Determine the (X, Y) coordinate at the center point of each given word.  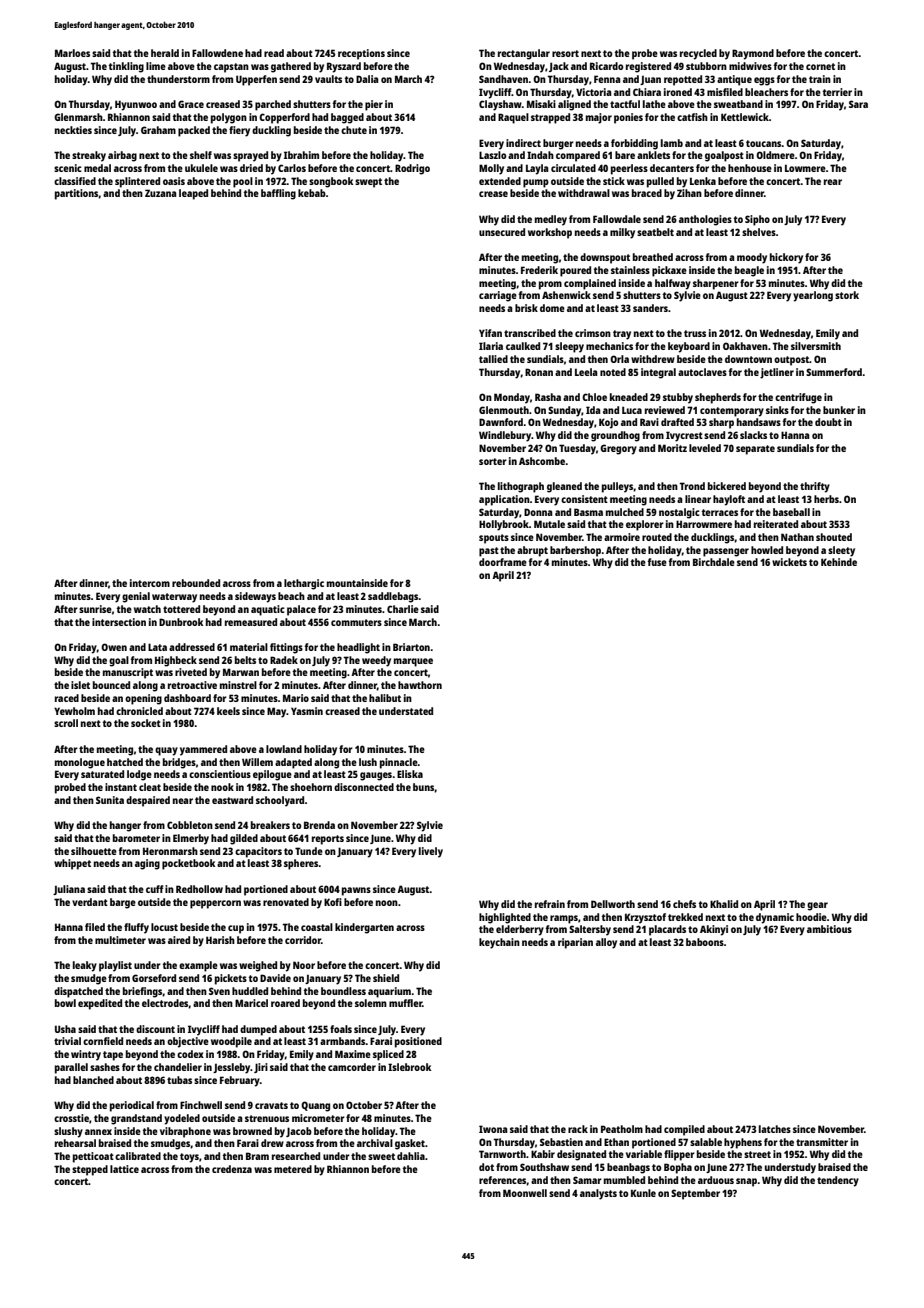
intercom (150, 583)
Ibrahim (301, 155)
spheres (301, 864)
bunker (839, 410)
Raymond (753, 54)
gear (817, 906)
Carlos (292, 168)
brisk (526, 308)
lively (431, 852)
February (240, 1081)
